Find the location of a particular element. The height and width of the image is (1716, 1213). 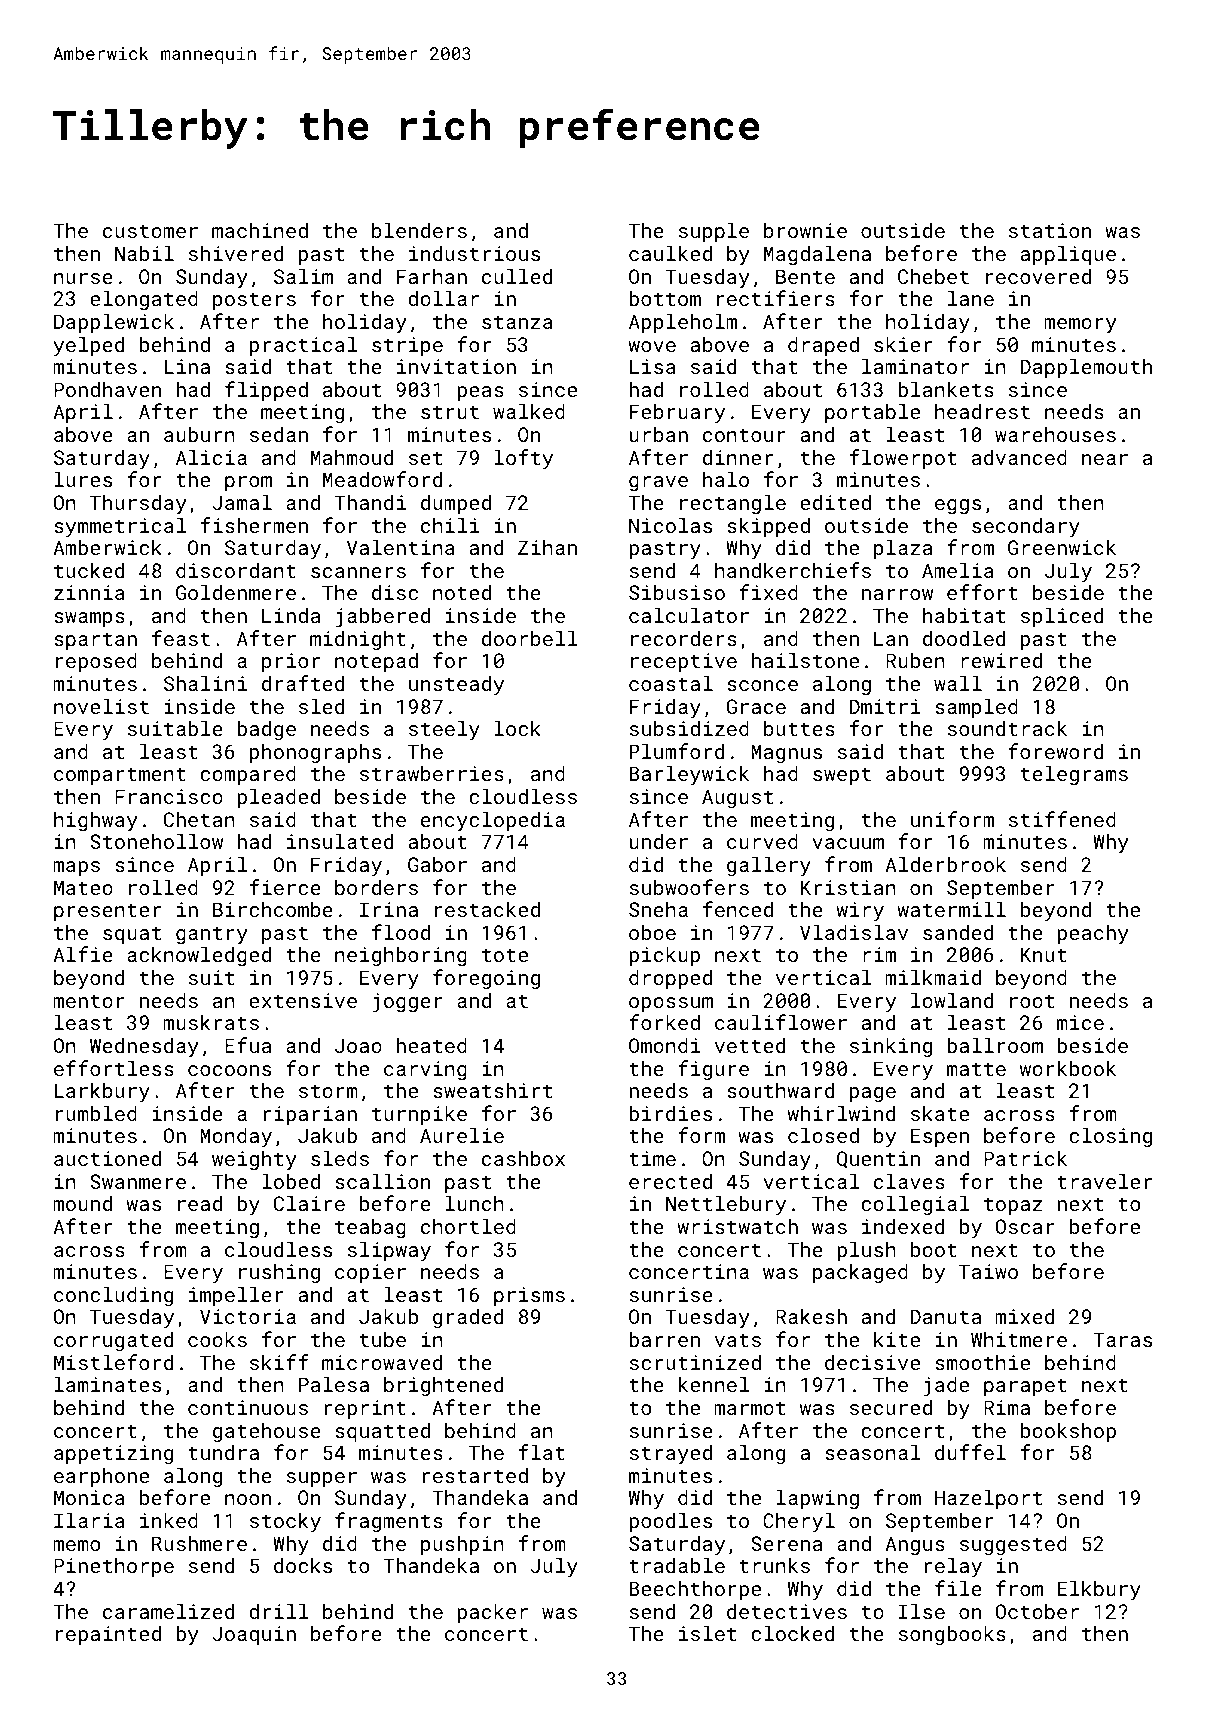

caulked is located at coordinates (670, 253).
